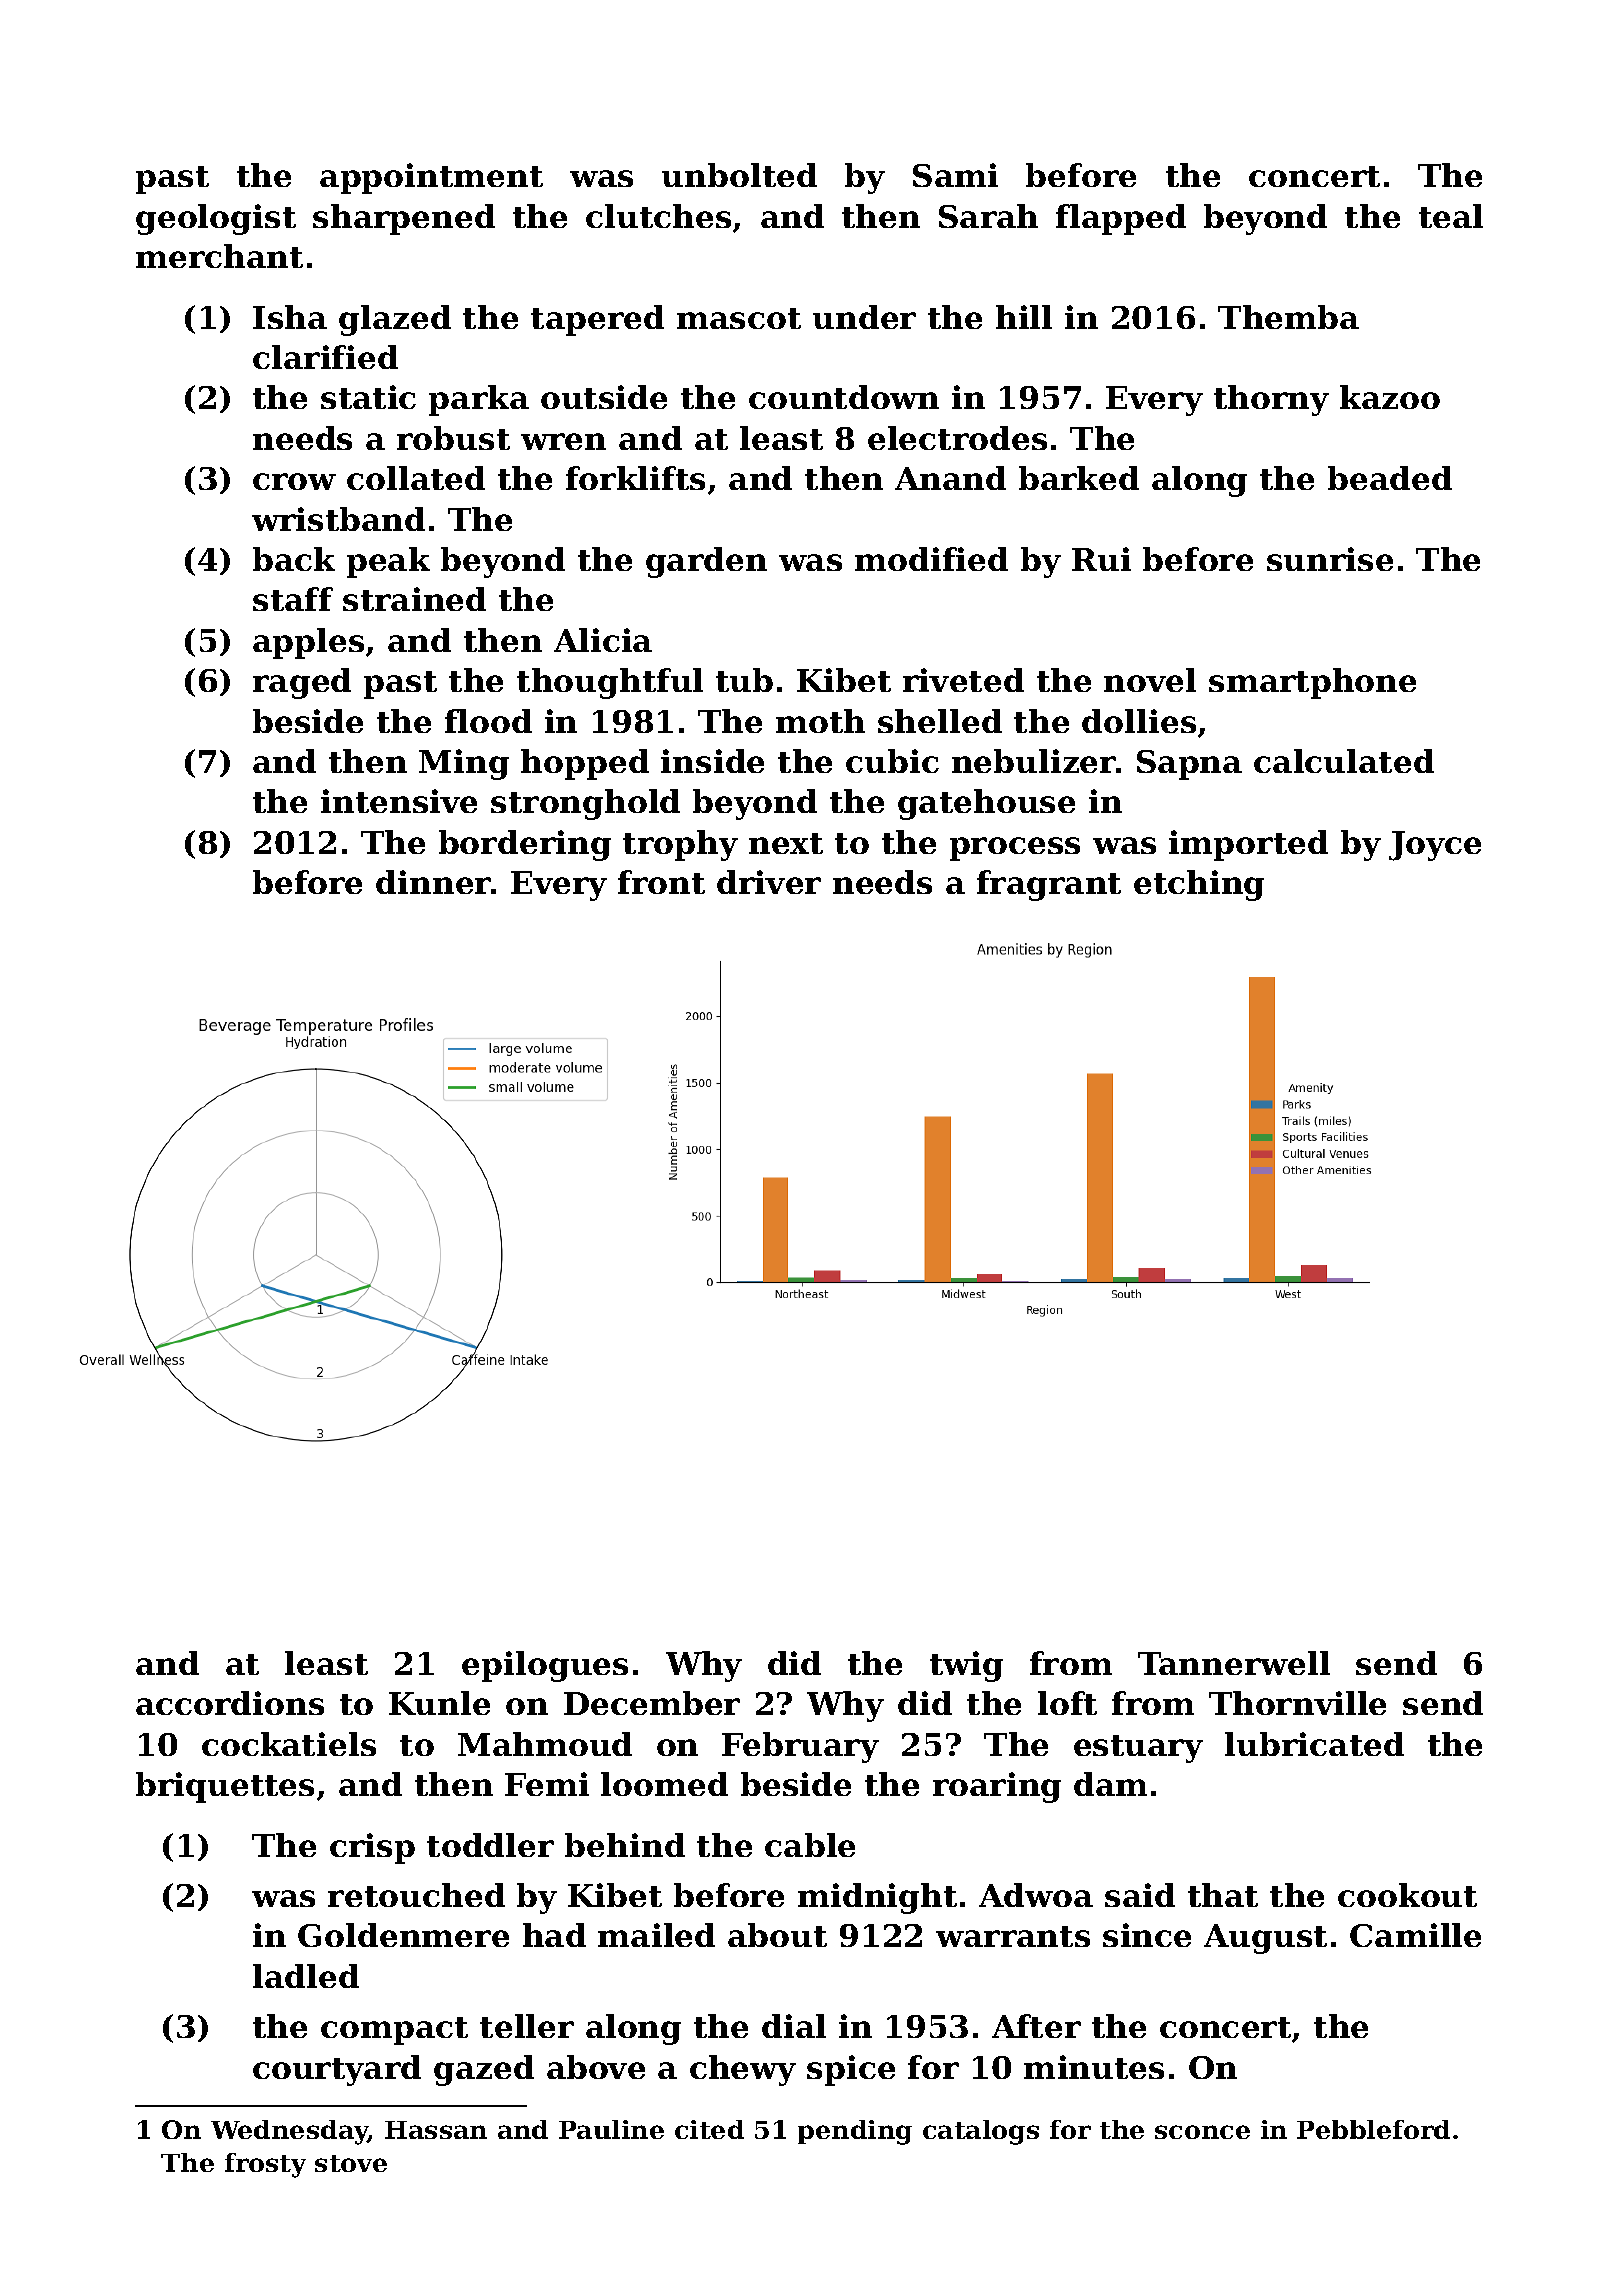 The width and height of the screenshot is (1620, 2292). What do you see at coordinates (433, 882) in the screenshot?
I see `dinner` at bounding box center [433, 882].
